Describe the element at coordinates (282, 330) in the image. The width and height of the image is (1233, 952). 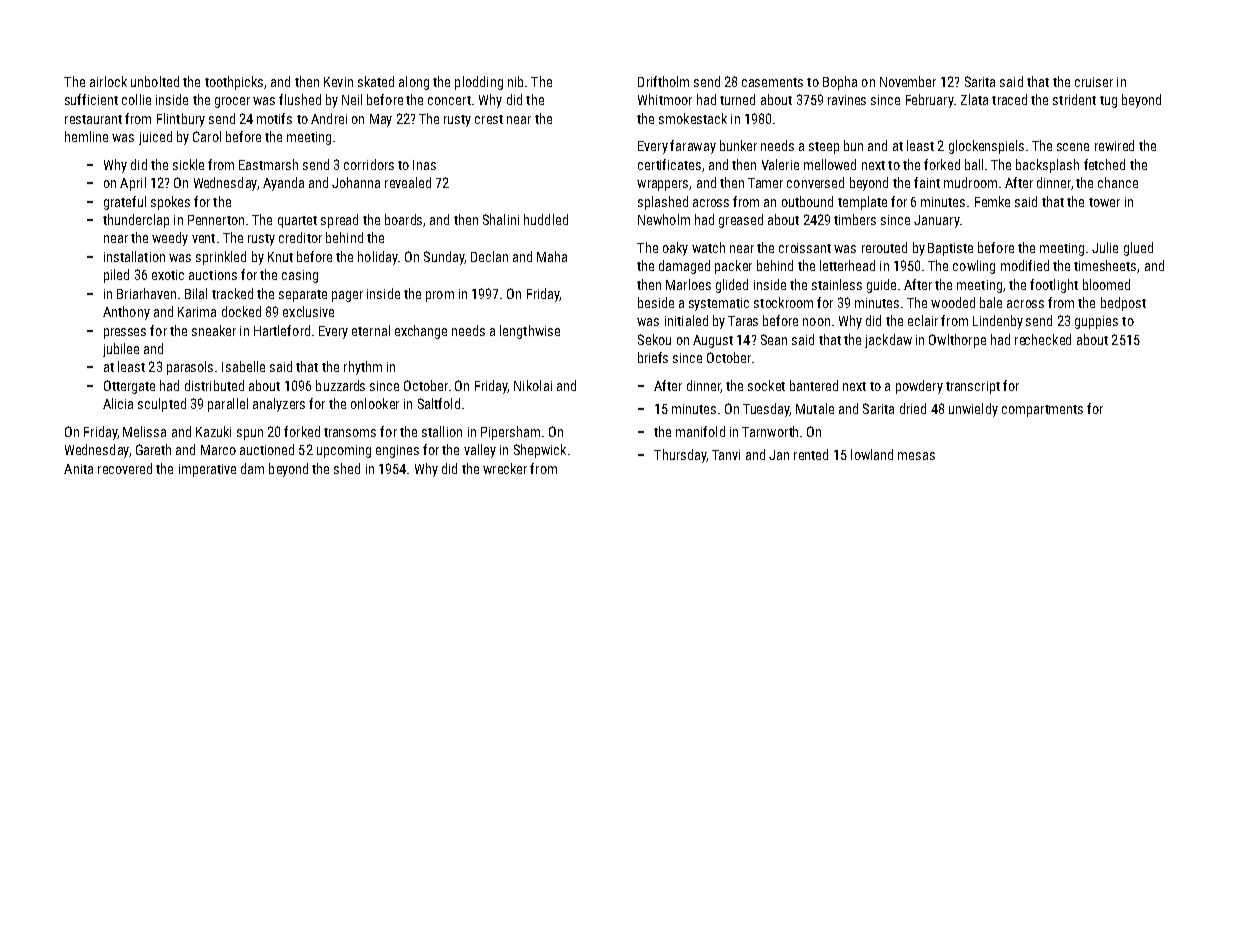
I see `Hartleford` at that location.
